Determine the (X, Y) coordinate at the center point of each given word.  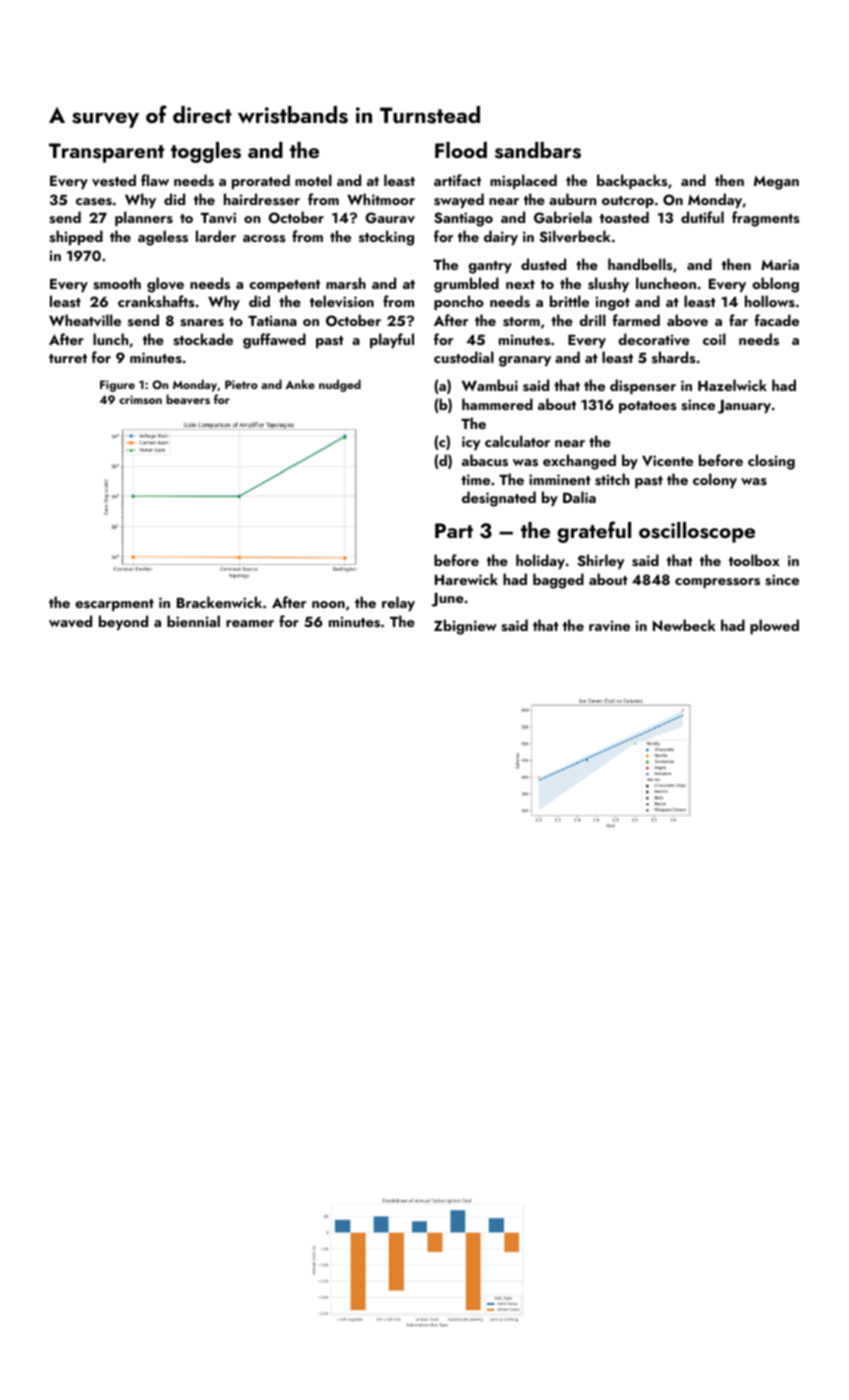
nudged (340, 385)
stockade (203, 339)
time (475, 479)
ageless (163, 238)
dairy (501, 237)
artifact (457, 180)
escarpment (114, 605)
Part (454, 530)
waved (70, 621)
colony (715, 480)
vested (114, 180)
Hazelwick (732, 385)
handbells (640, 264)
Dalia (579, 497)
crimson (140, 399)
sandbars (538, 150)
